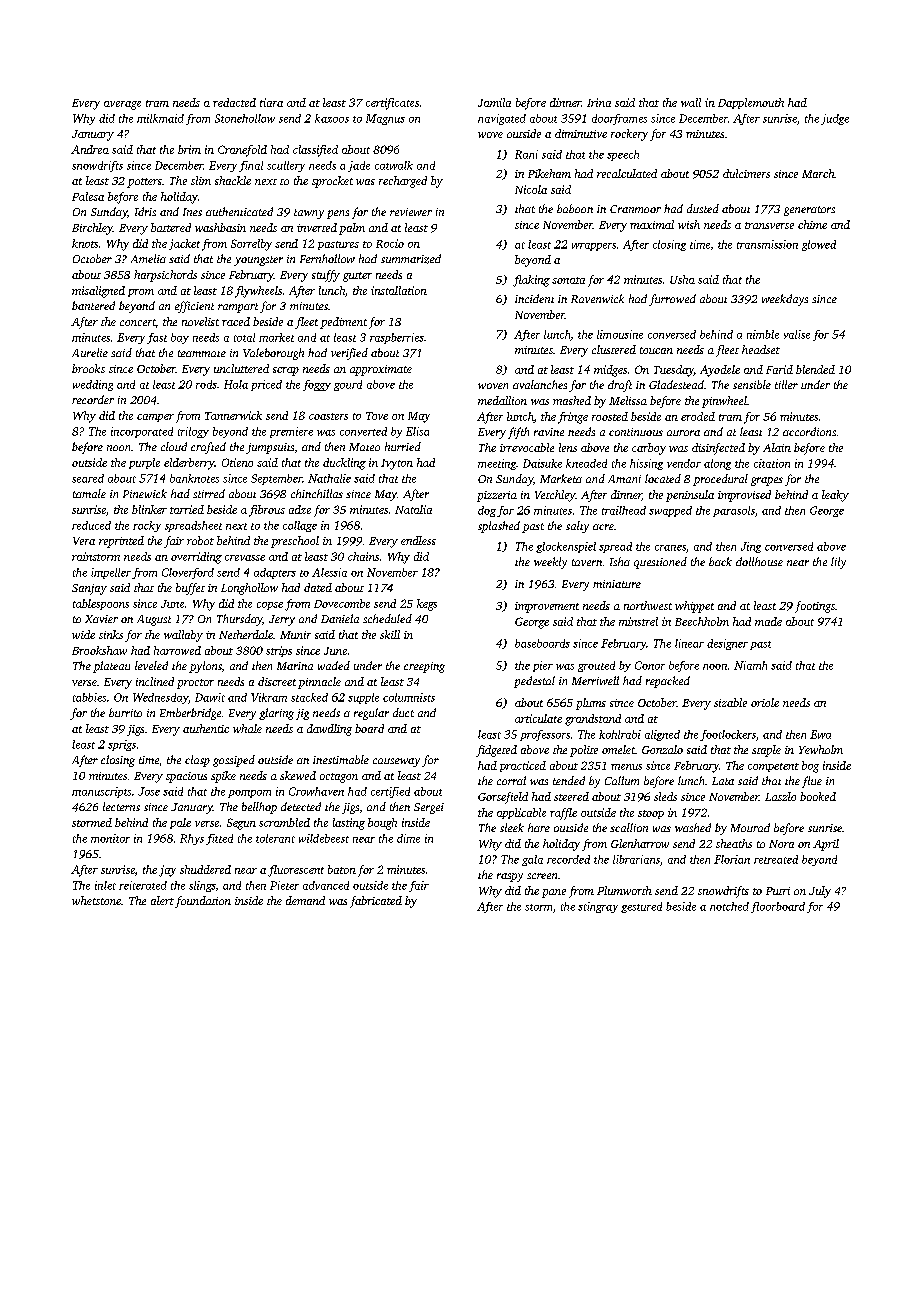 This screenshot has height=1308, width=924. I want to click on baton, so click(342, 869).
